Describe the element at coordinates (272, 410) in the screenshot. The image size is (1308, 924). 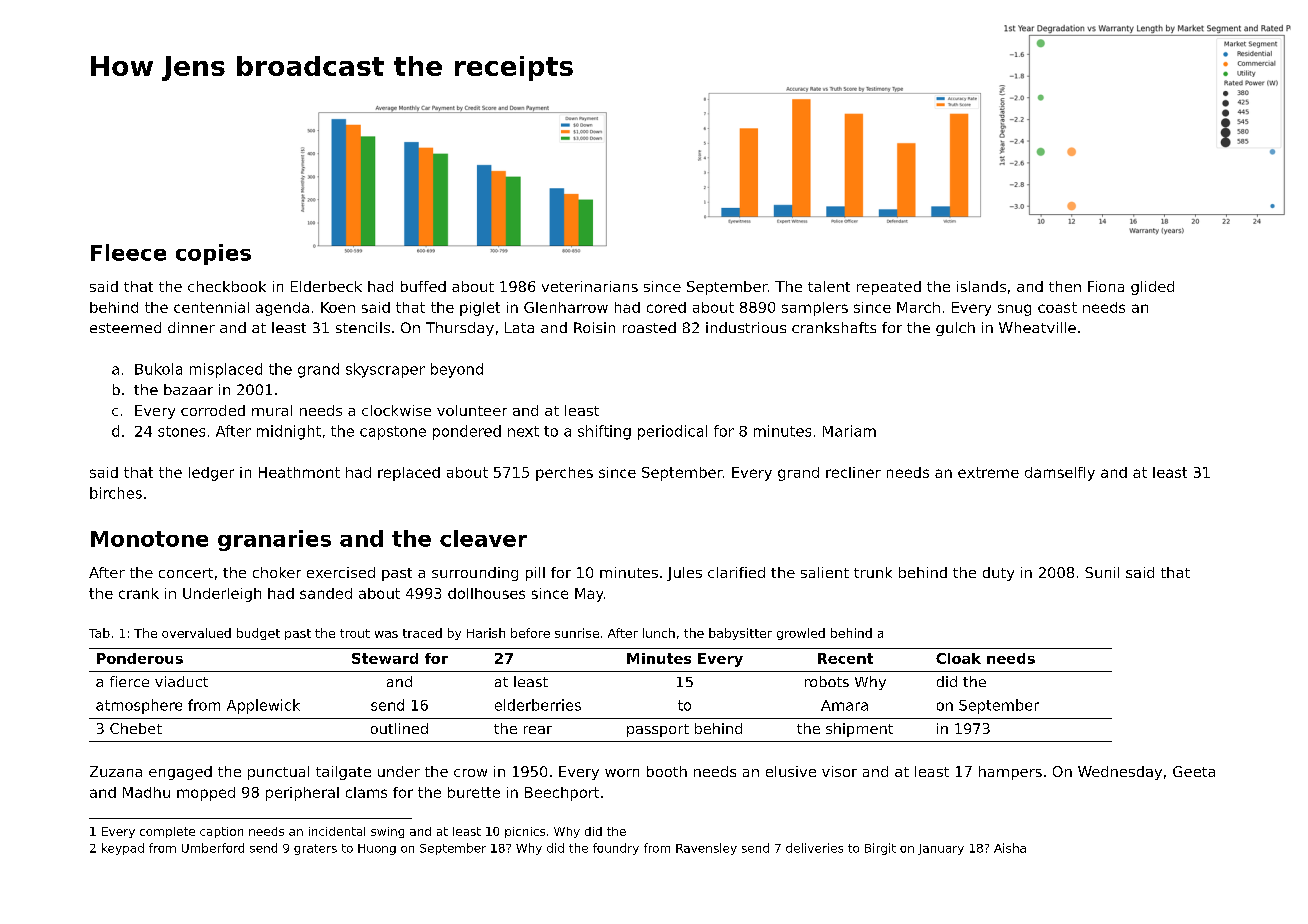
I see `mural` at that location.
